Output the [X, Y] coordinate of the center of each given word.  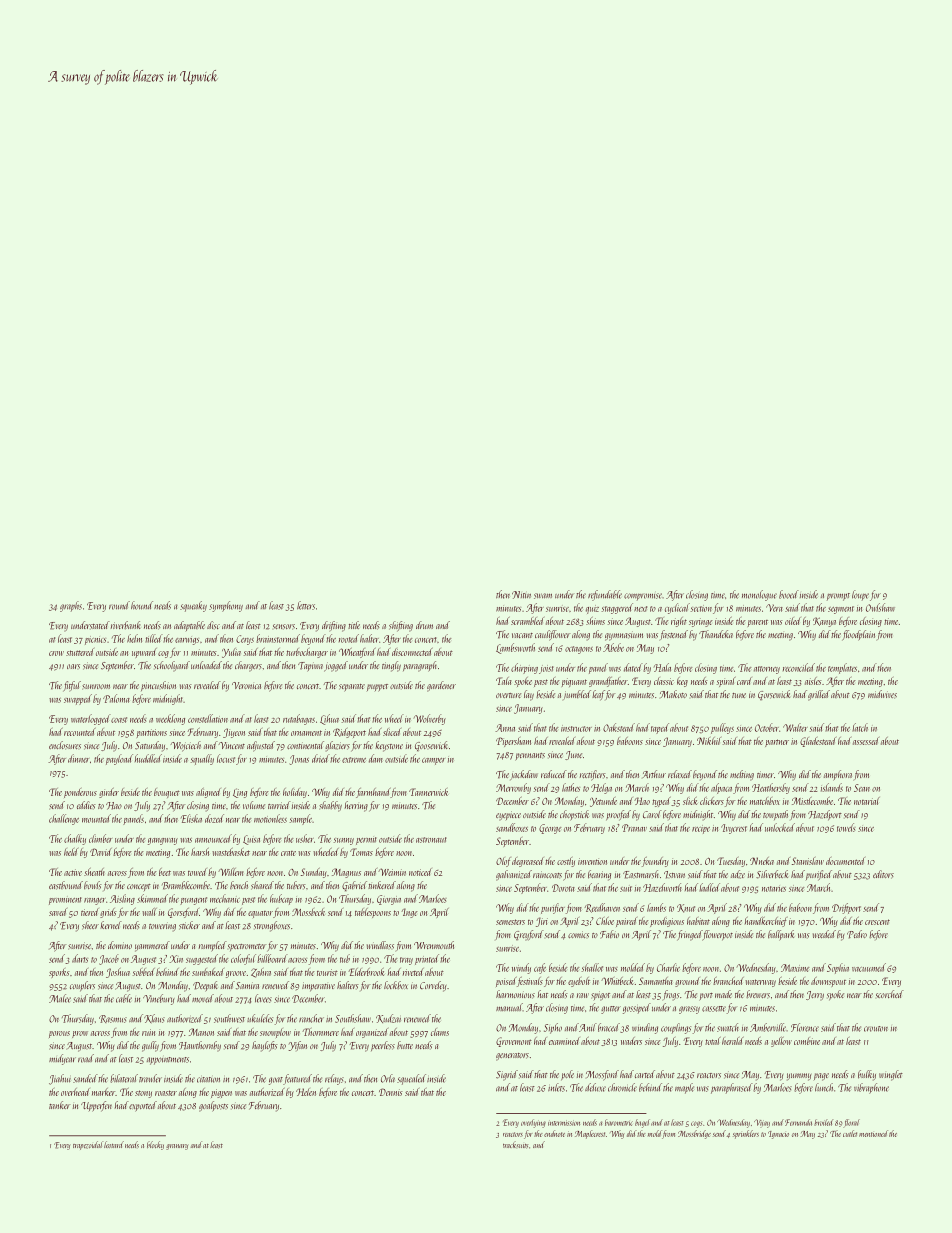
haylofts [265, 1046]
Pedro [857, 934]
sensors [284, 627]
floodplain [858, 635]
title [354, 625]
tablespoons [373, 913]
